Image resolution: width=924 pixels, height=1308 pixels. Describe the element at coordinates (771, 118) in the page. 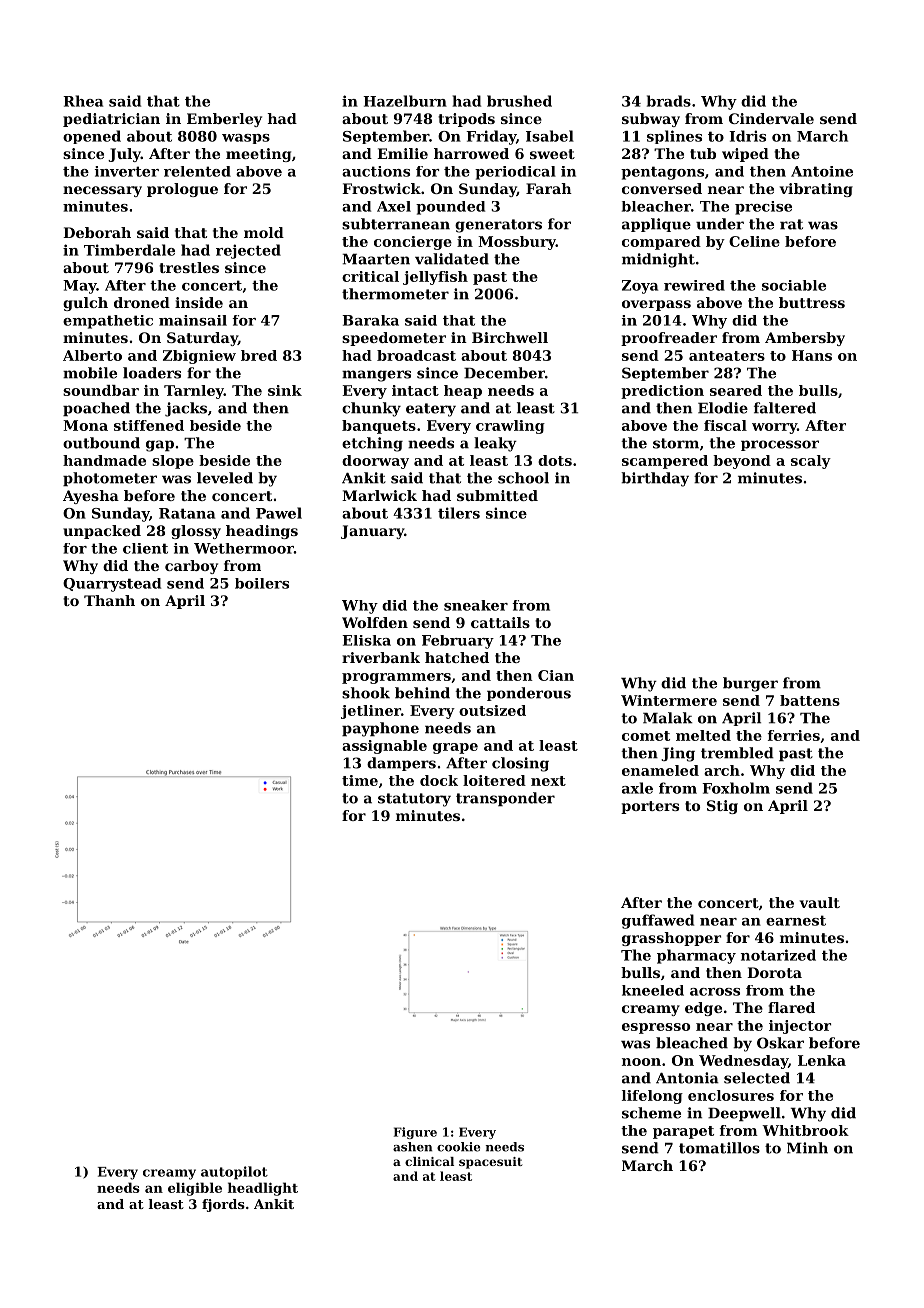

I see `Cindervale` at that location.
